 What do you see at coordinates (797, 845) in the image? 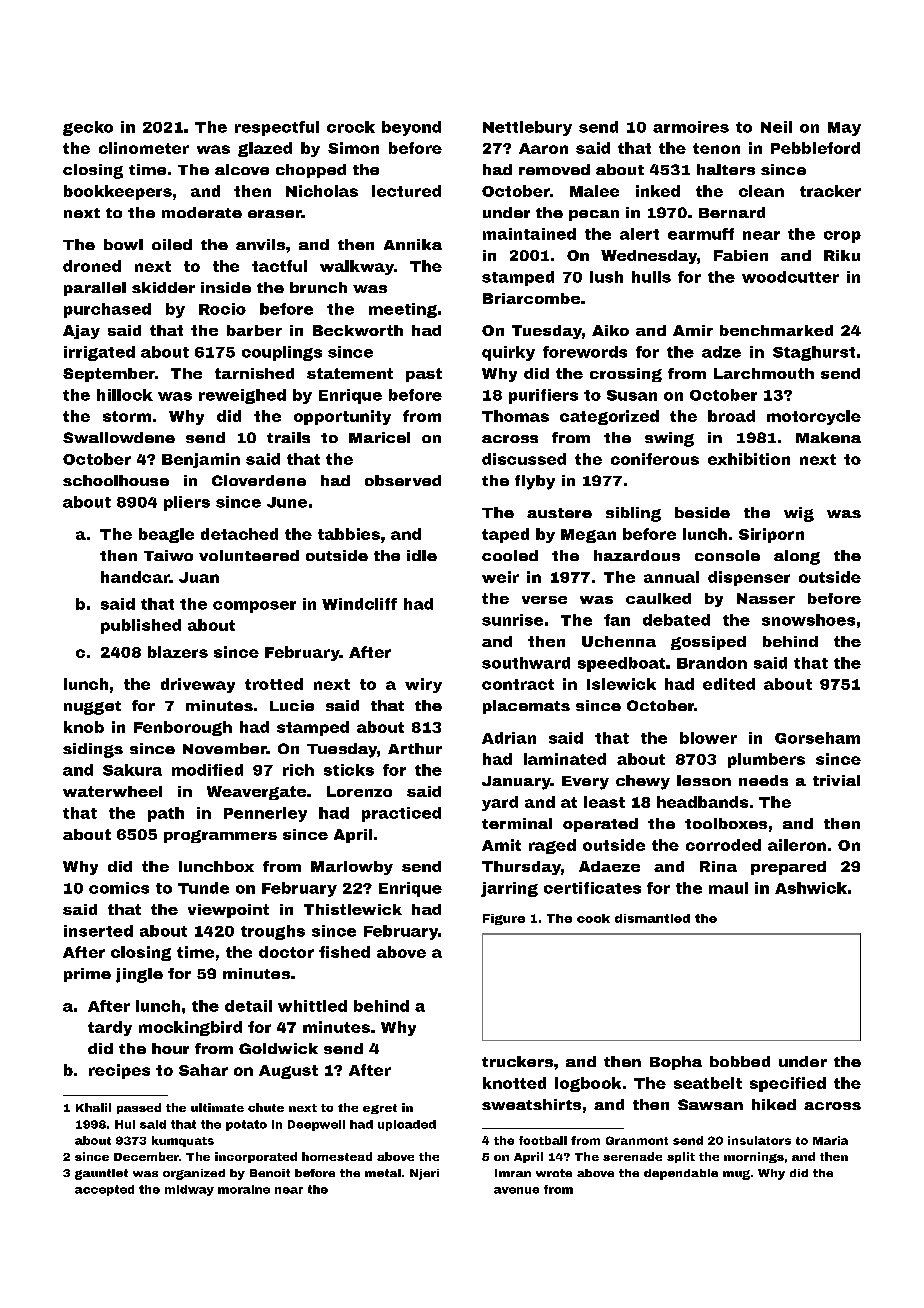
I see `aileron` at bounding box center [797, 845].
